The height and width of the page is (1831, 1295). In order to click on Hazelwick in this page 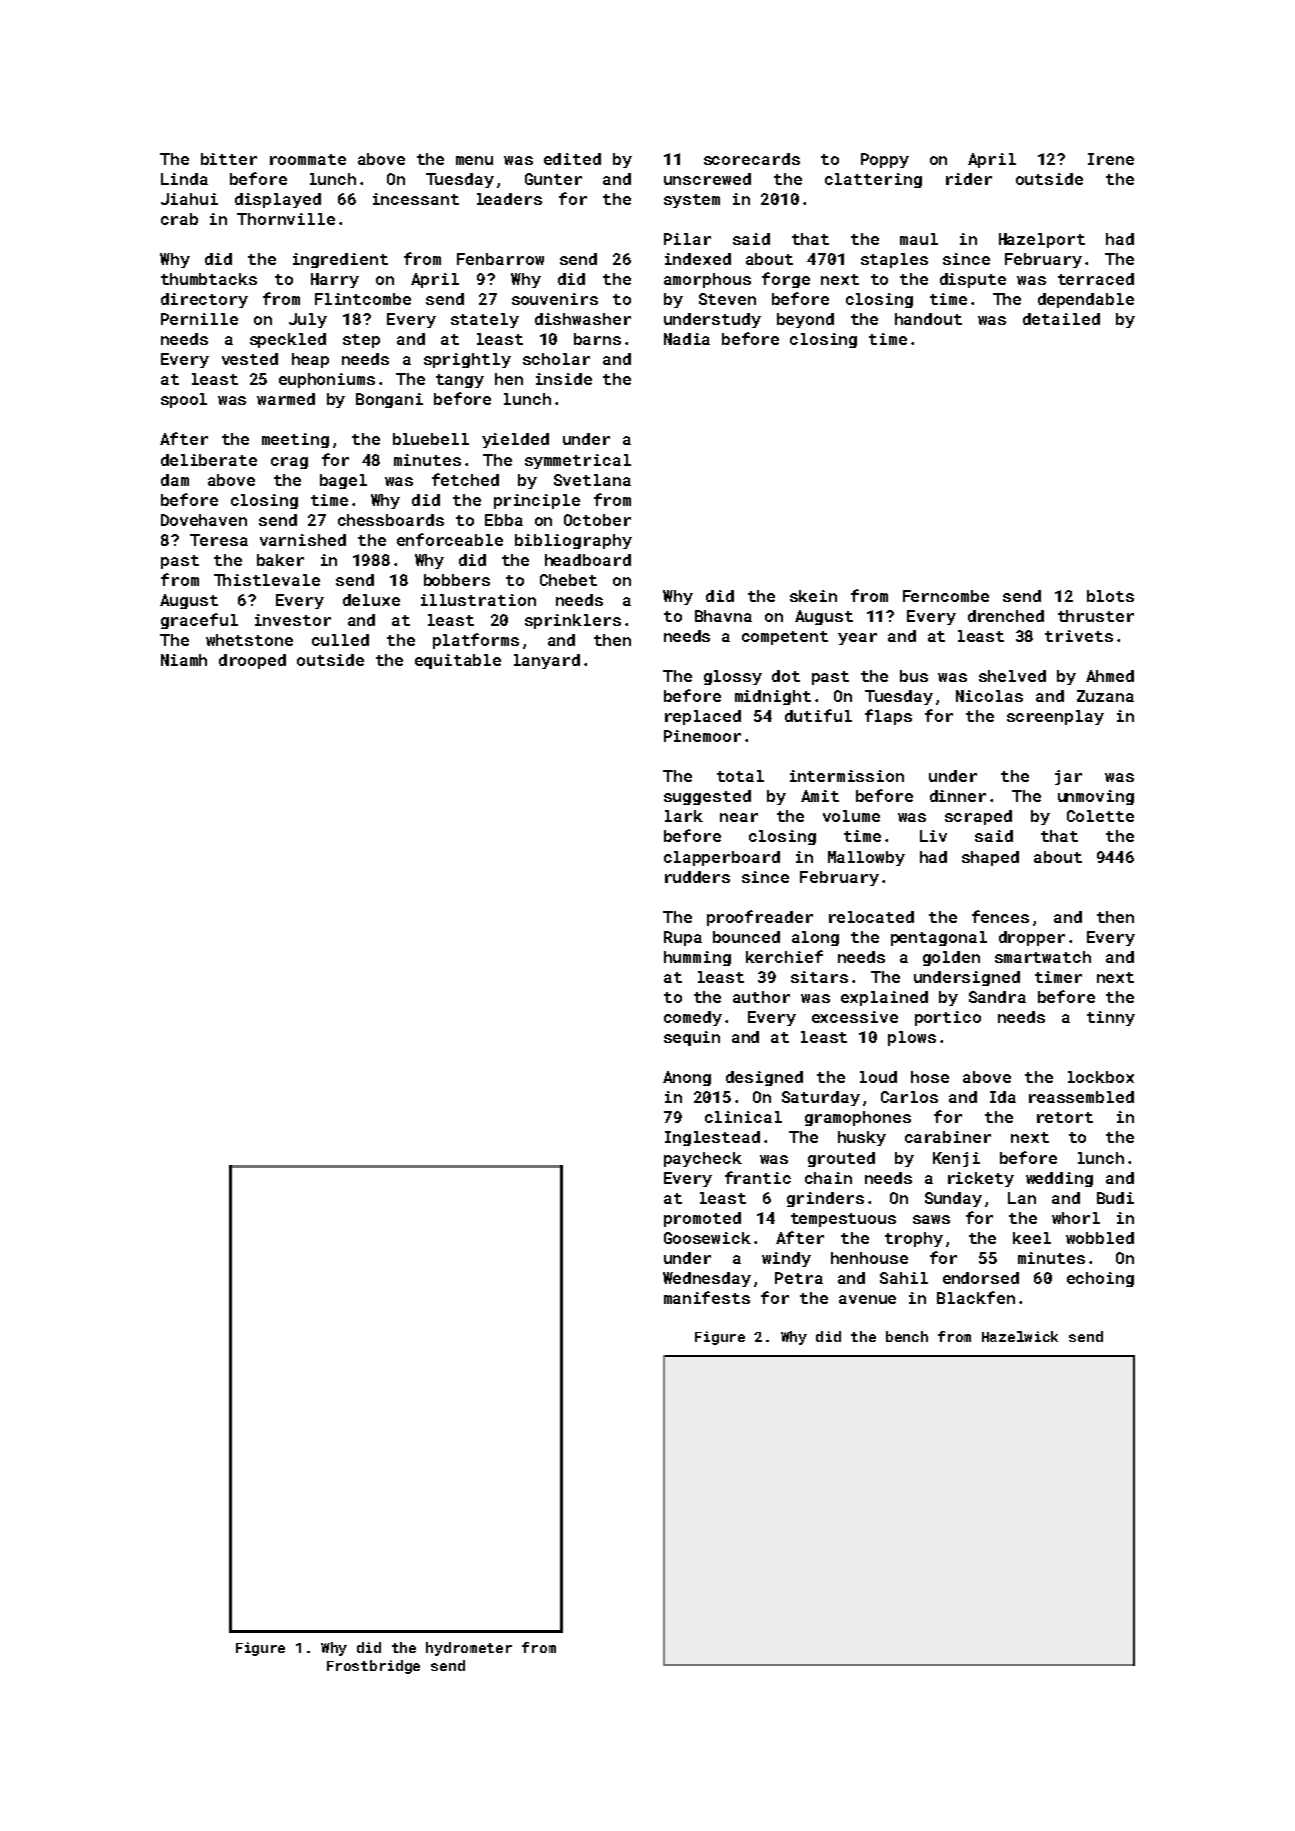, I will do `click(1020, 1336)`.
